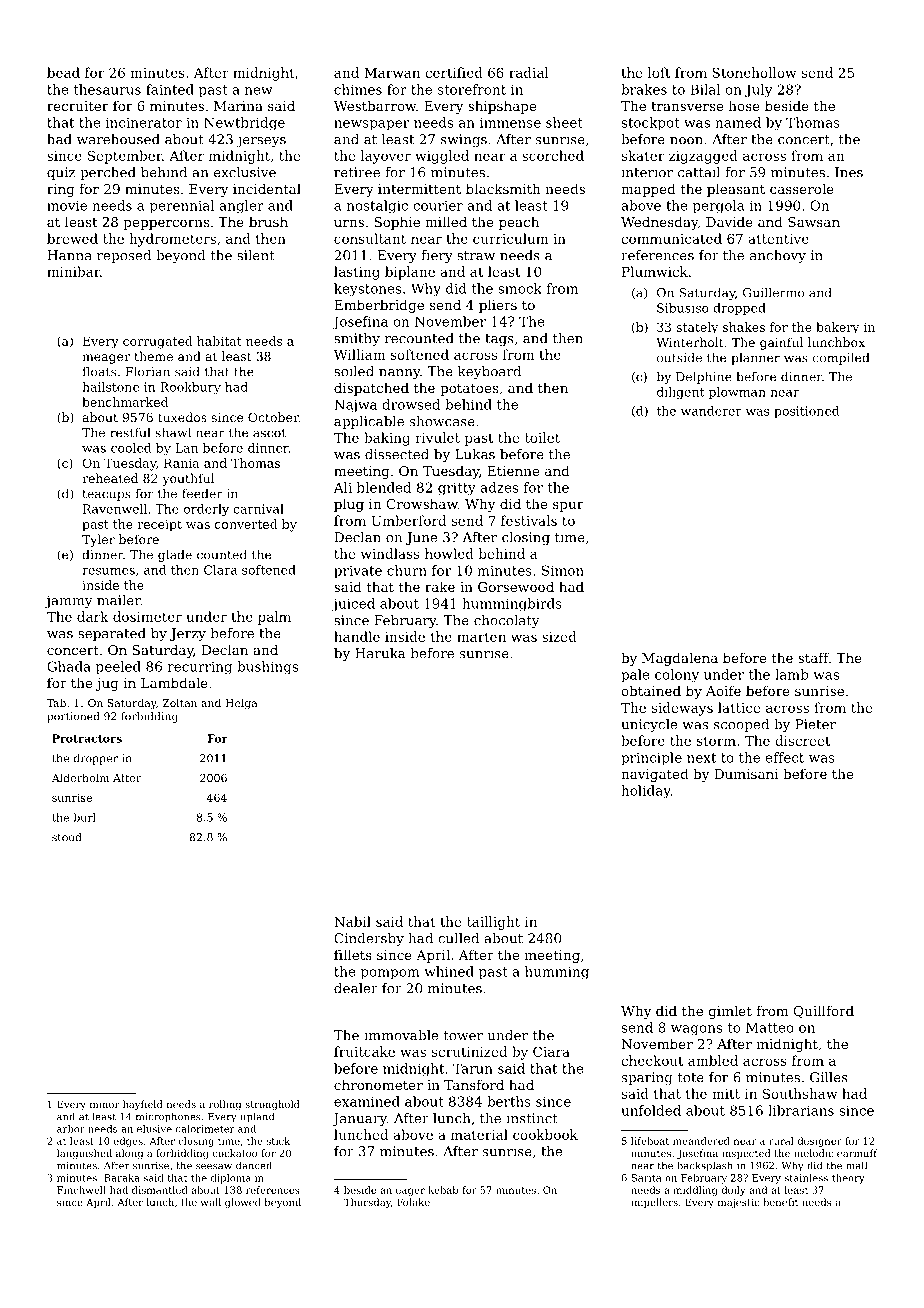 This screenshot has height=1308, width=924. Describe the element at coordinates (739, 707) in the screenshot. I see `lattice` at that location.
